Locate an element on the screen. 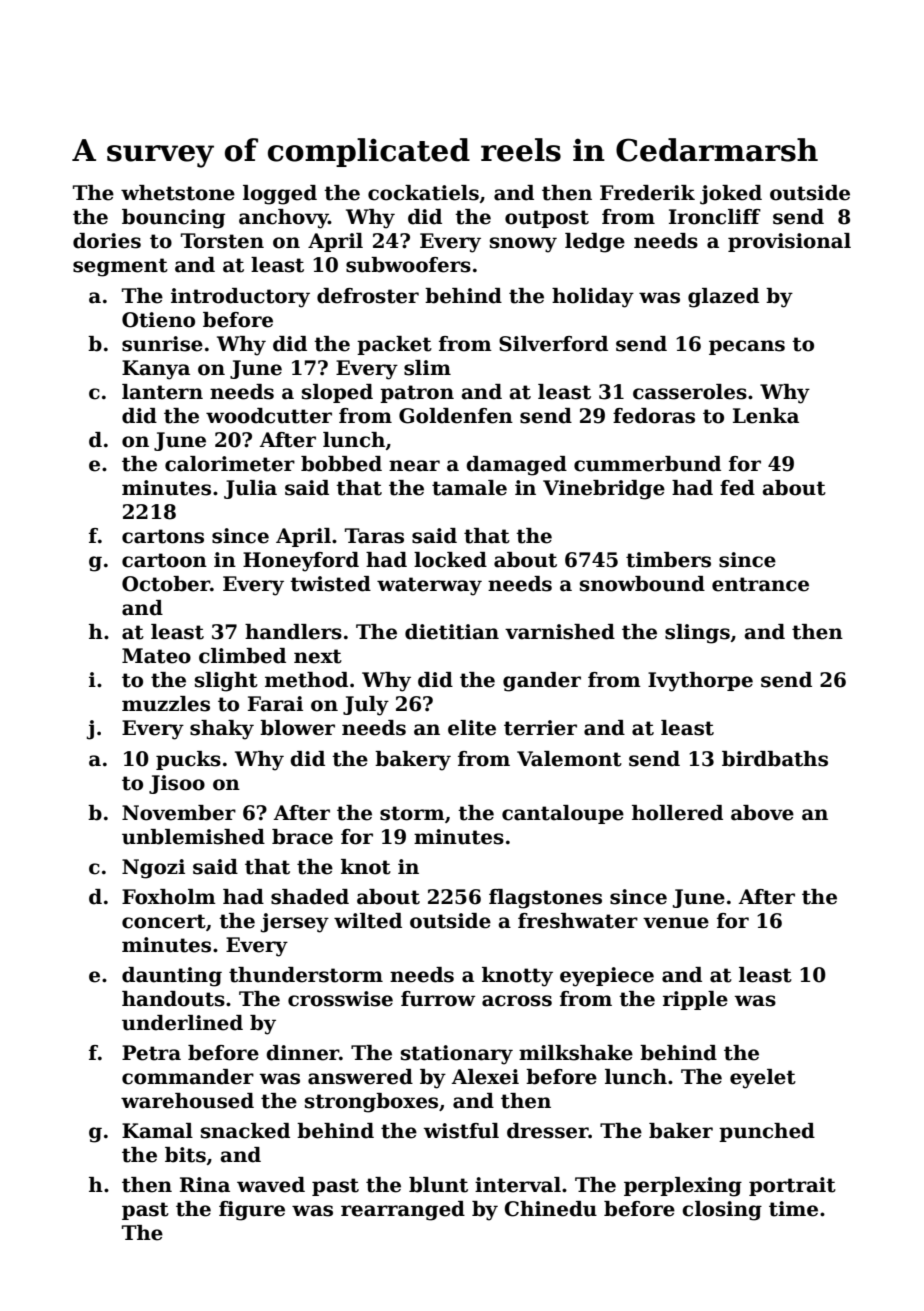  cockatiels is located at coordinates (423, 193).
